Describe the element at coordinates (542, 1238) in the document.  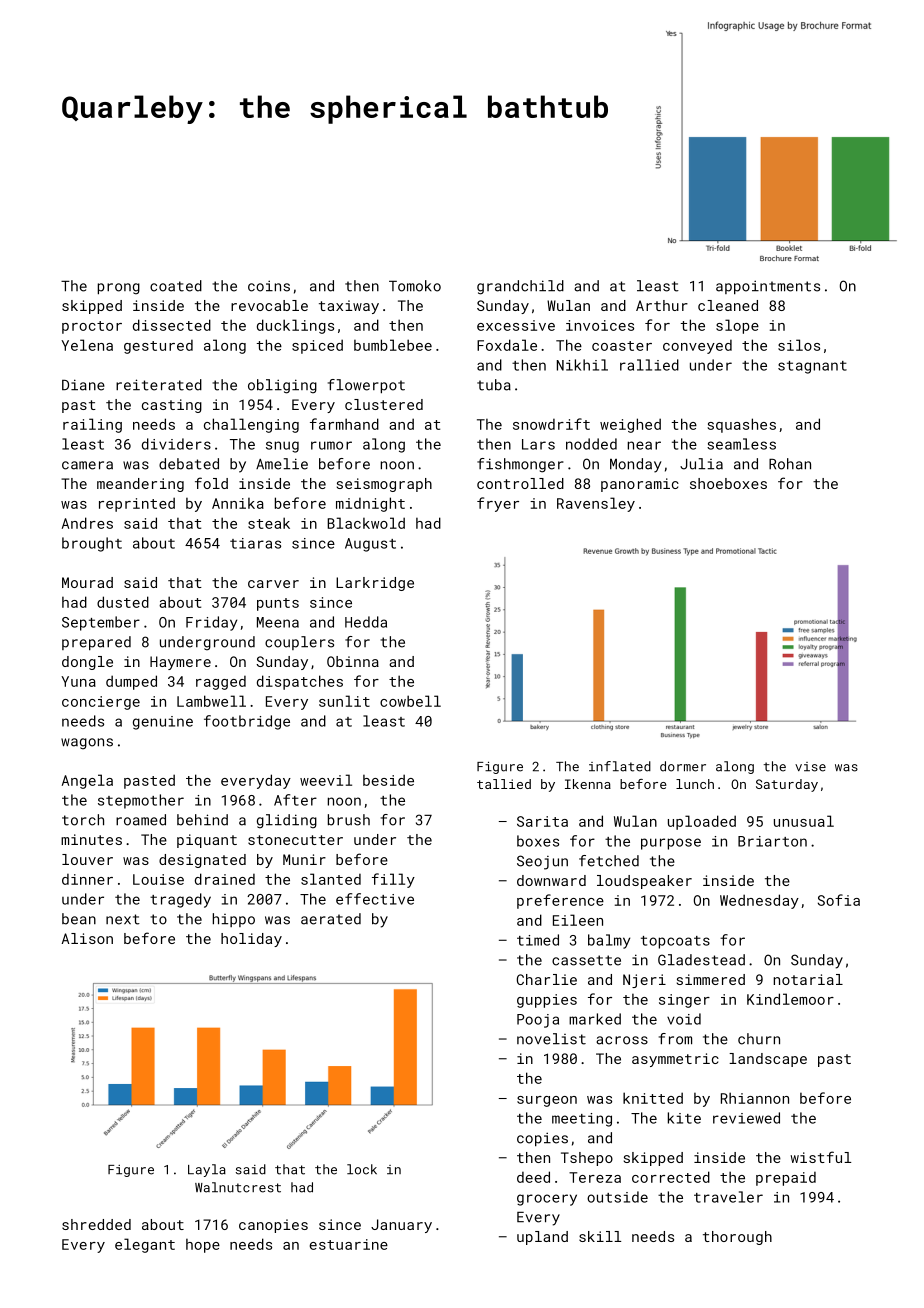
I see `upland` at that location.
